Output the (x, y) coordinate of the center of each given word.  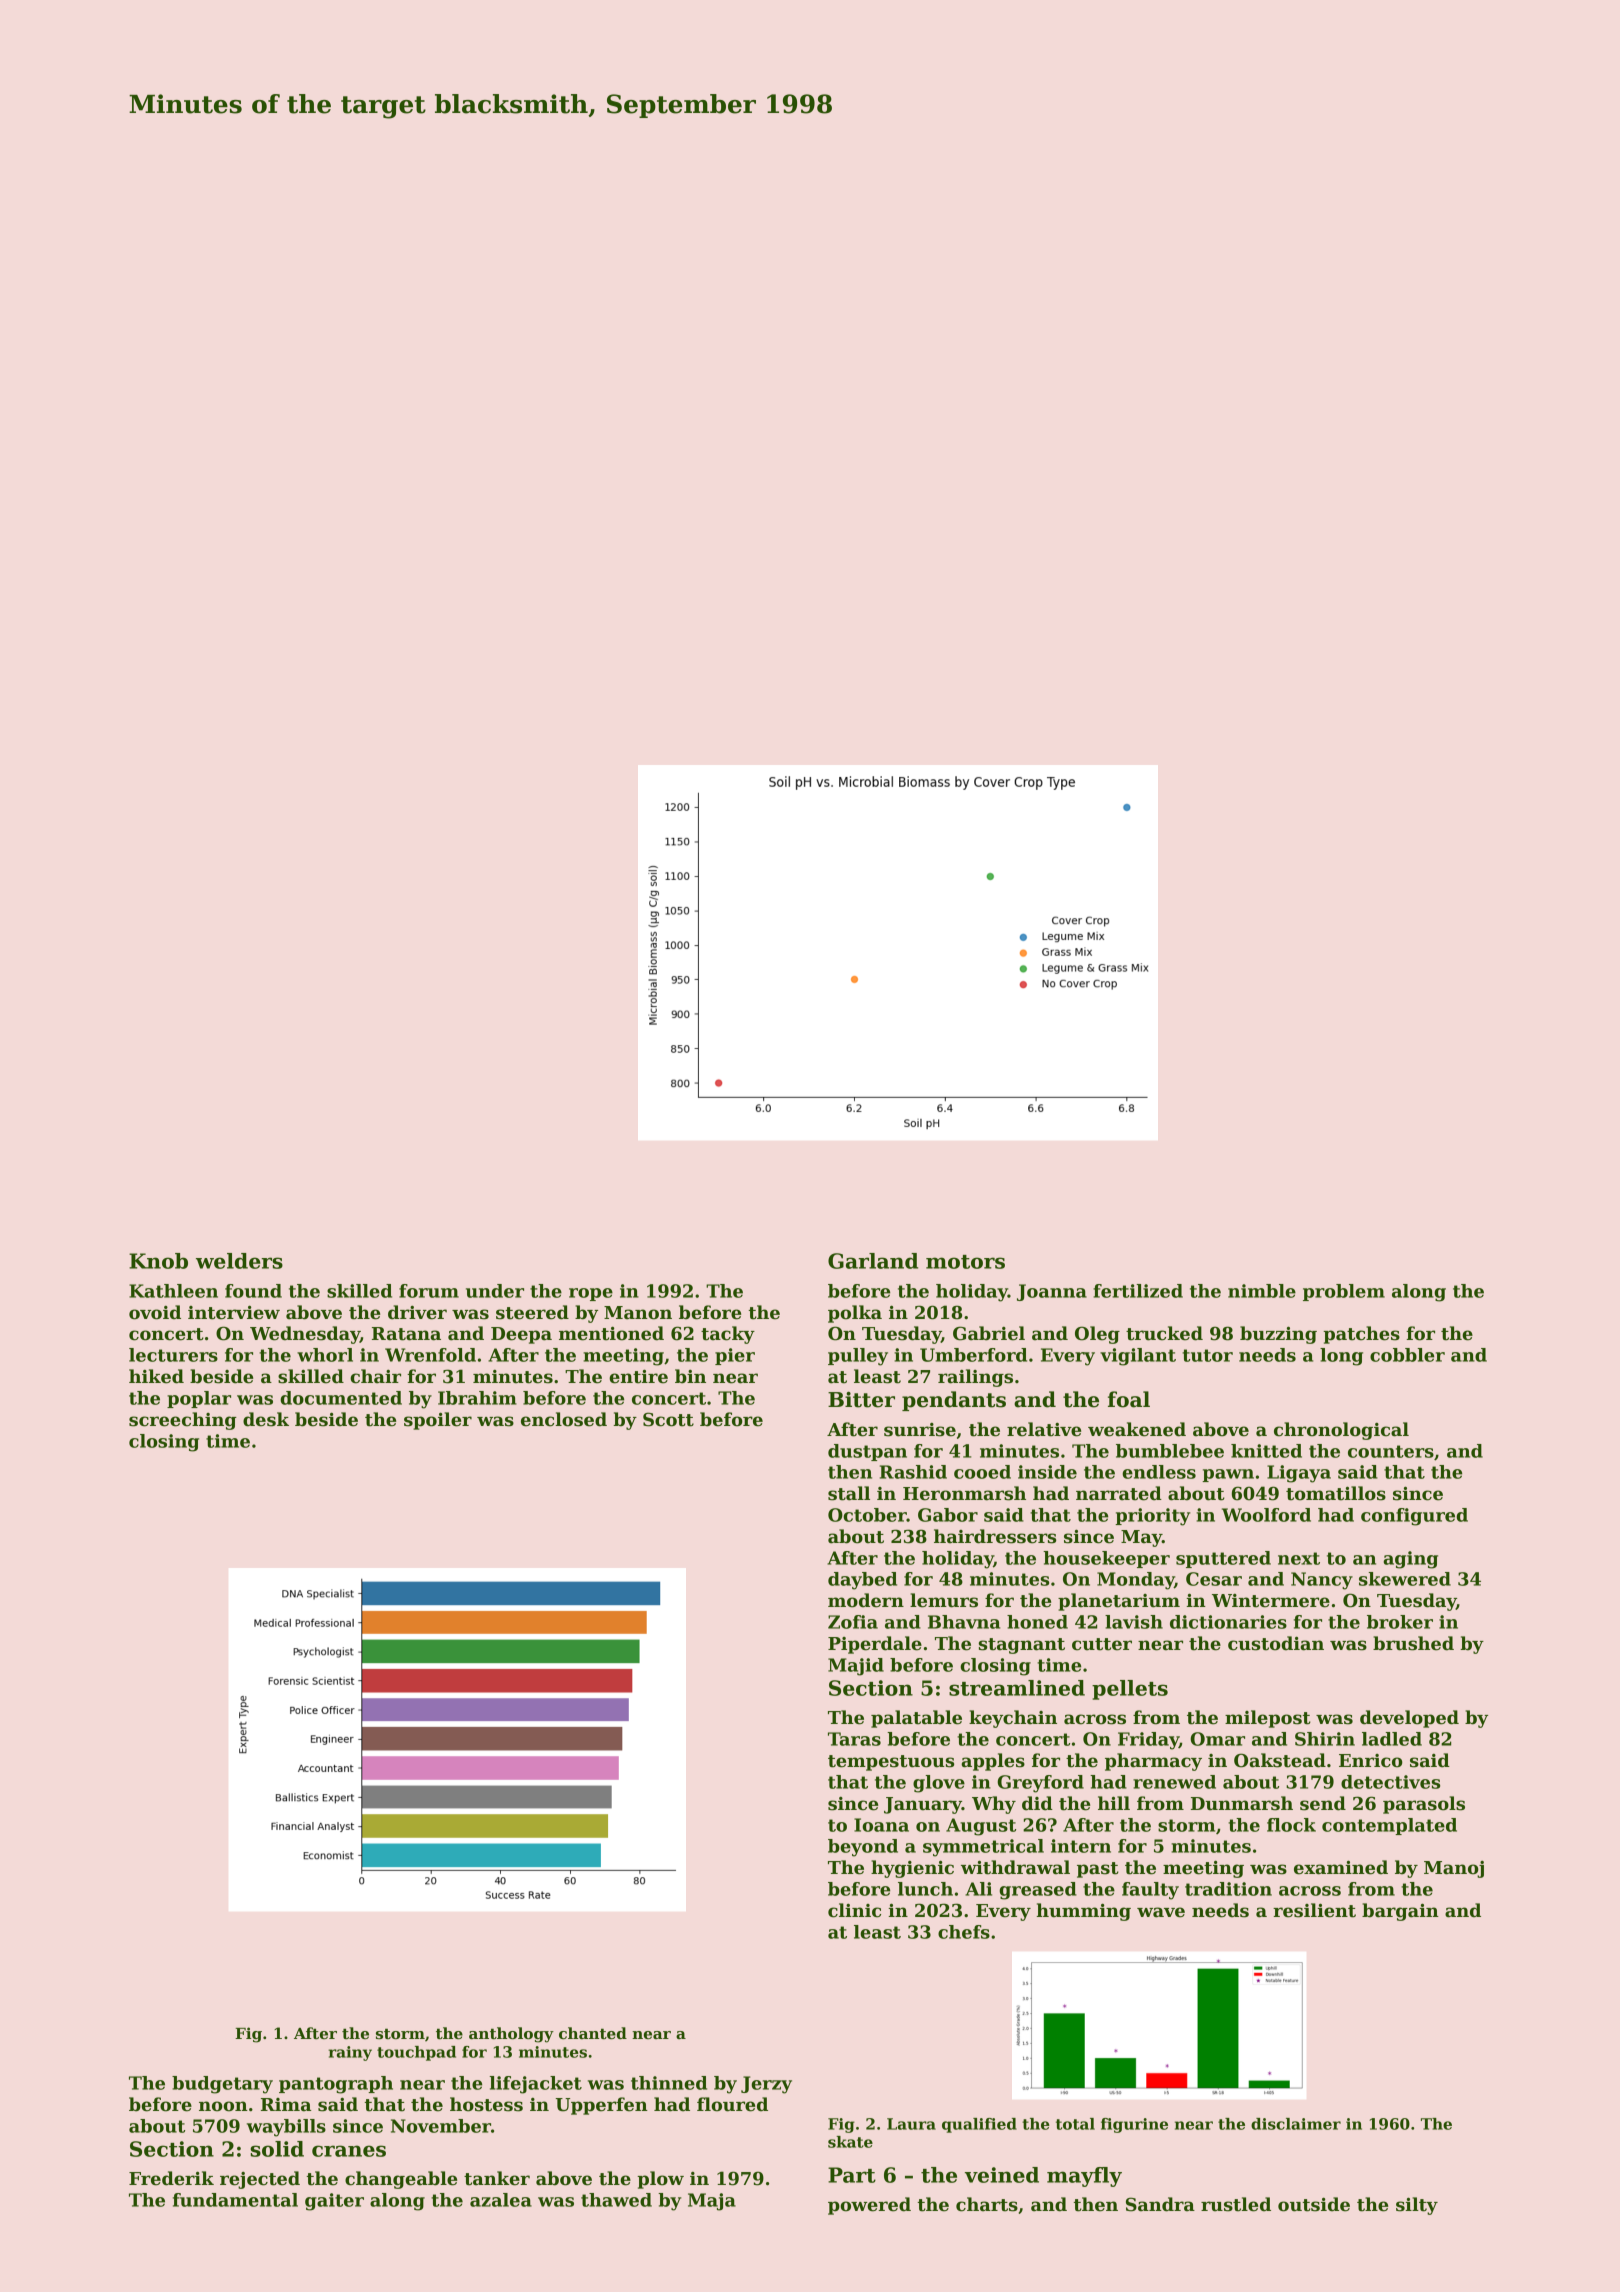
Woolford (1266, 1515)
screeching (183, 1421)
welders (239, 1261)
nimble (1262, 1291)
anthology (511, 2035)
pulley (858, 1357)
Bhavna (964, 1622)
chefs (964, 1932)
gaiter (334, 2202)
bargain (1400, 1912)
